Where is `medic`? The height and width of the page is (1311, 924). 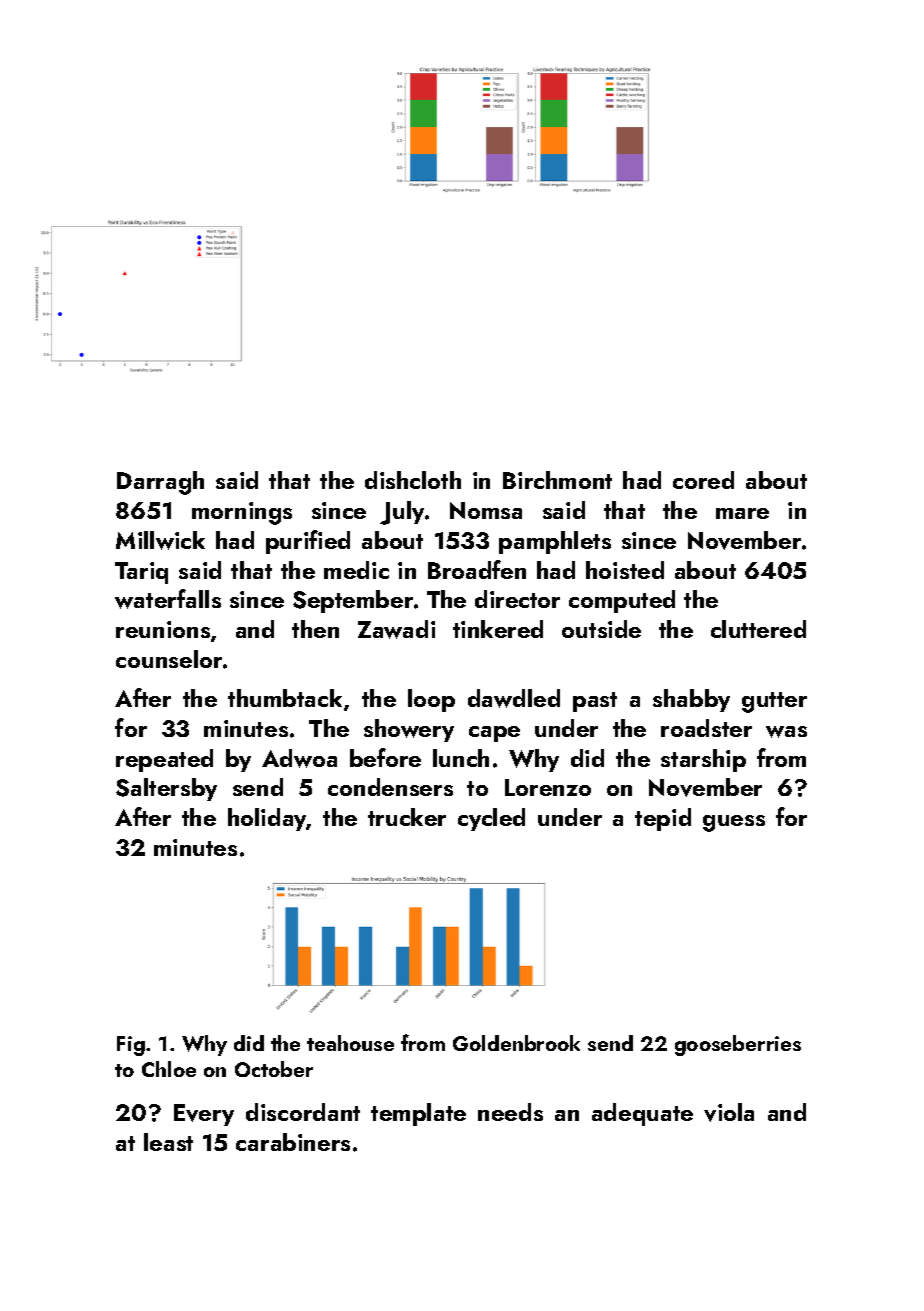
medic is located at coordinates (356, 570).
